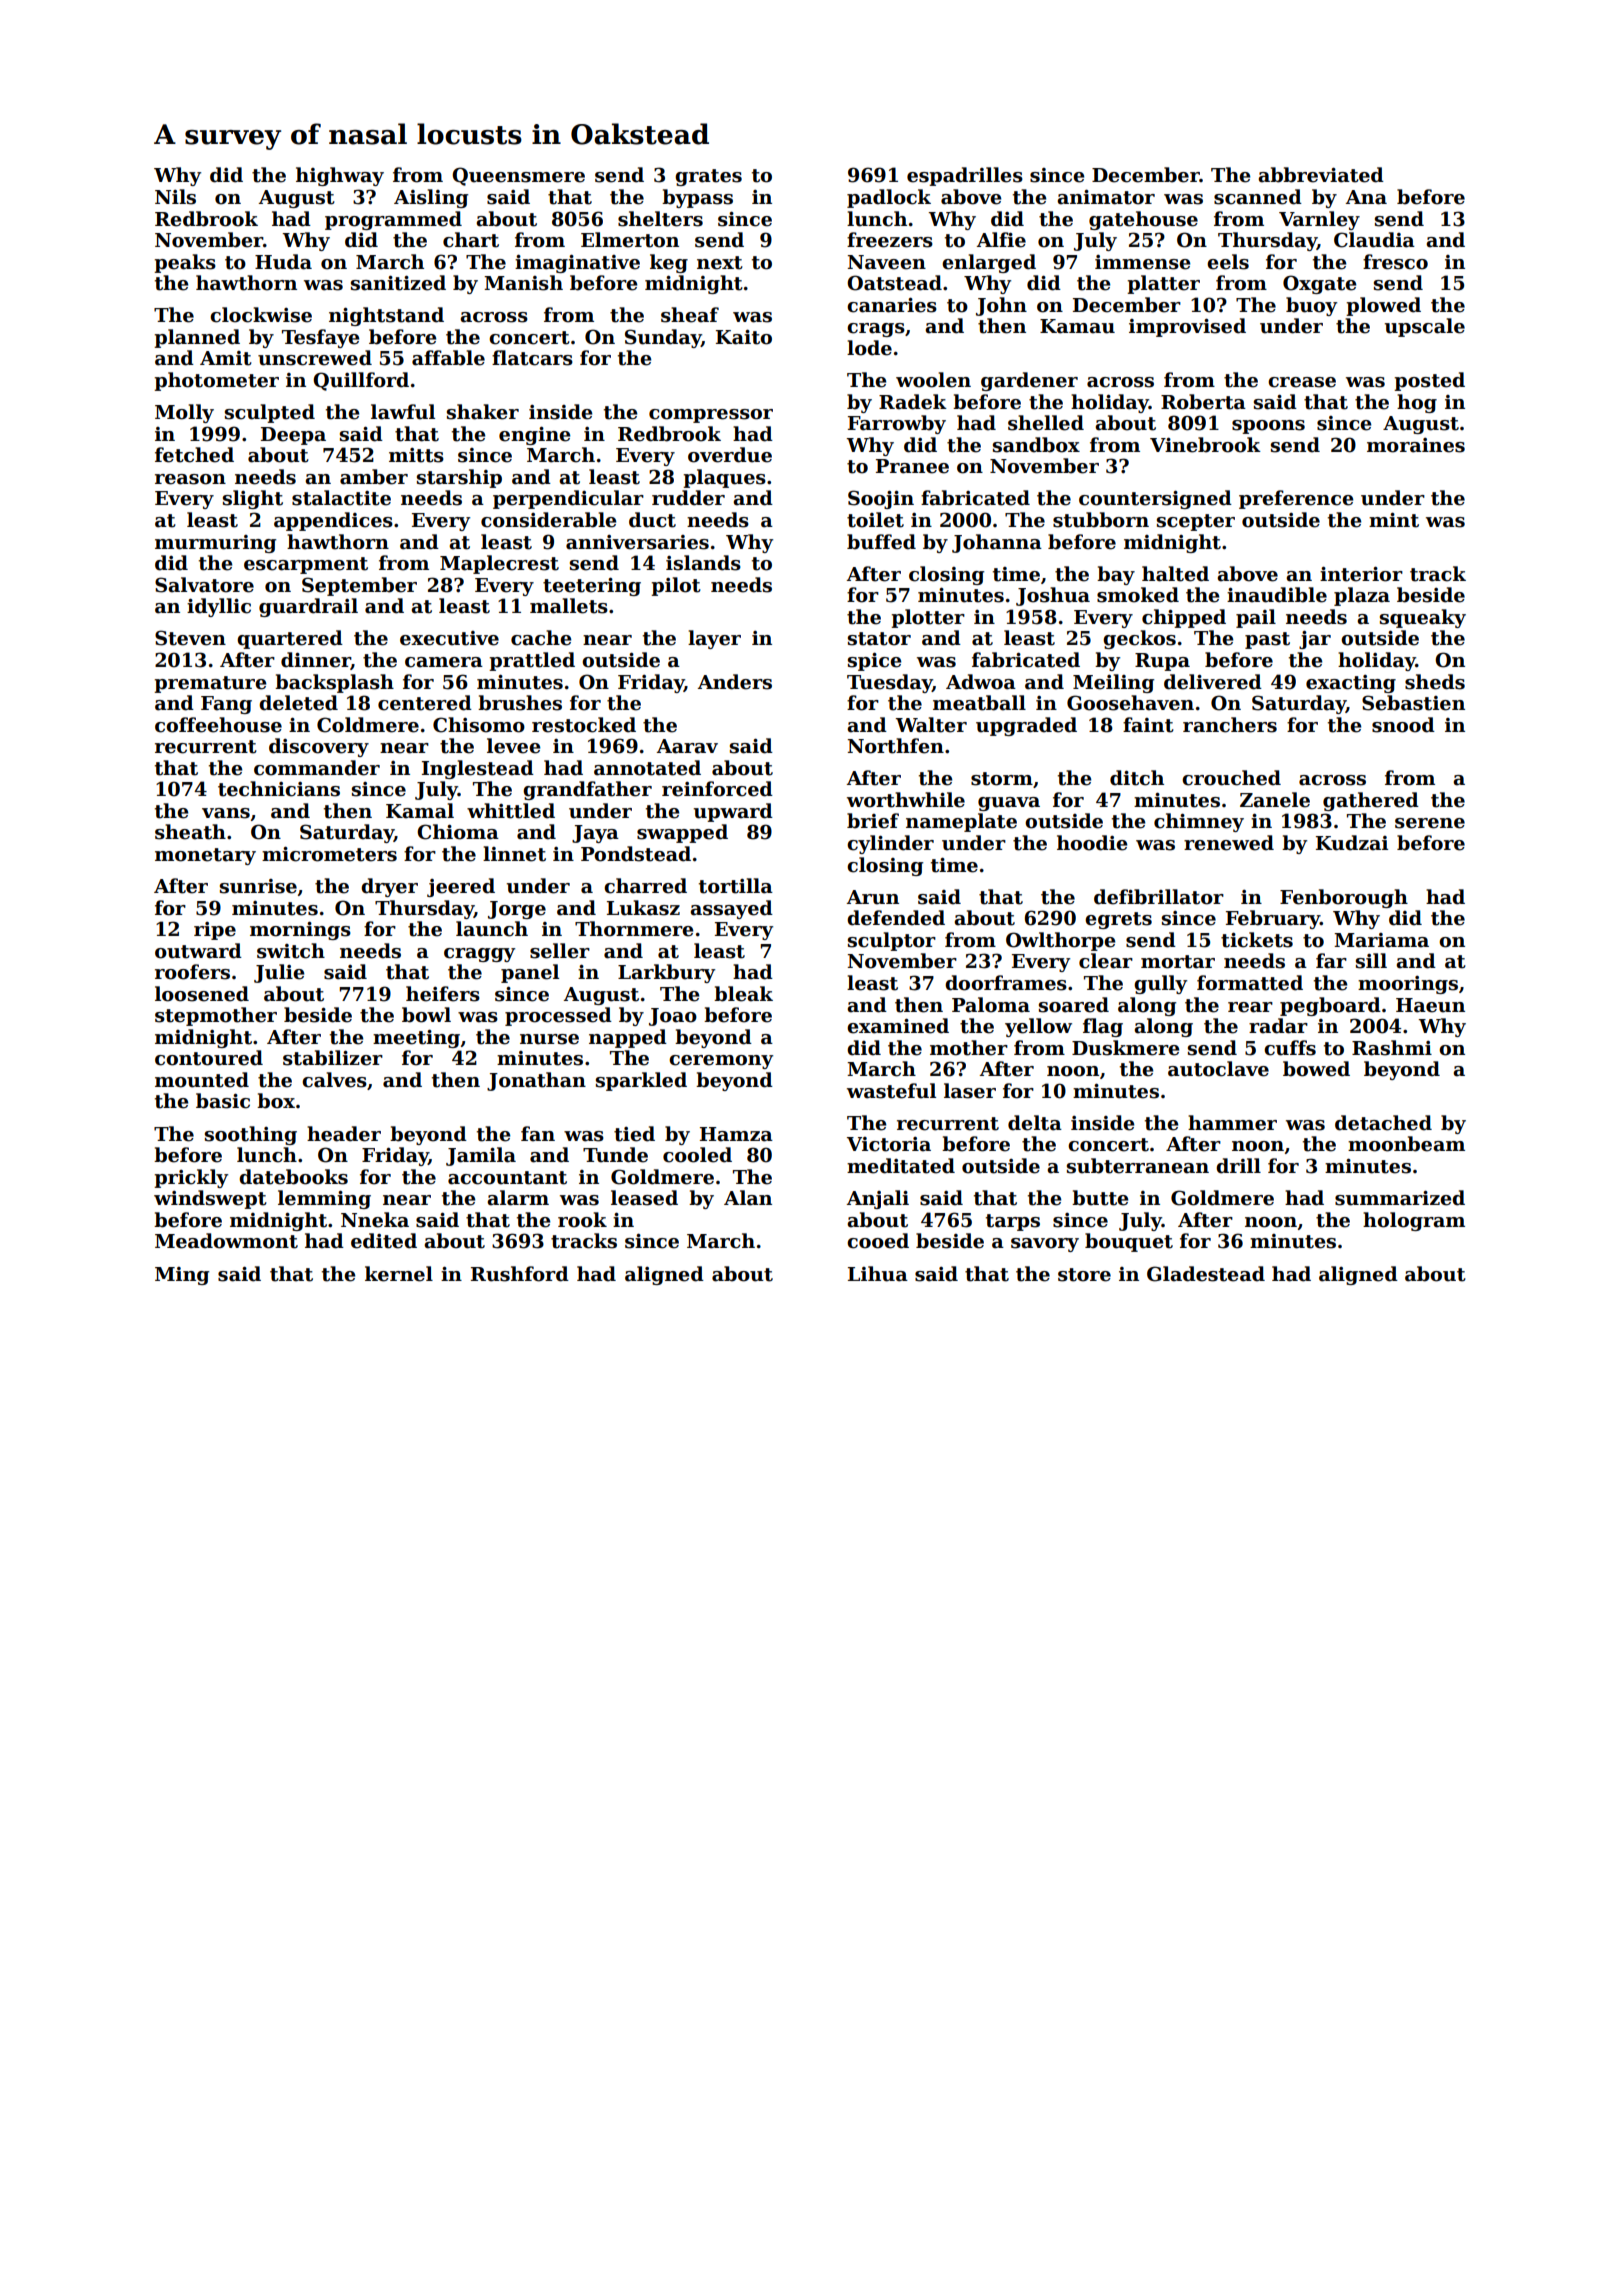 Image resolution: width=1620 pixels, height=2292 pixels. I want to click on moonbeam, so click(1406, 1144).
